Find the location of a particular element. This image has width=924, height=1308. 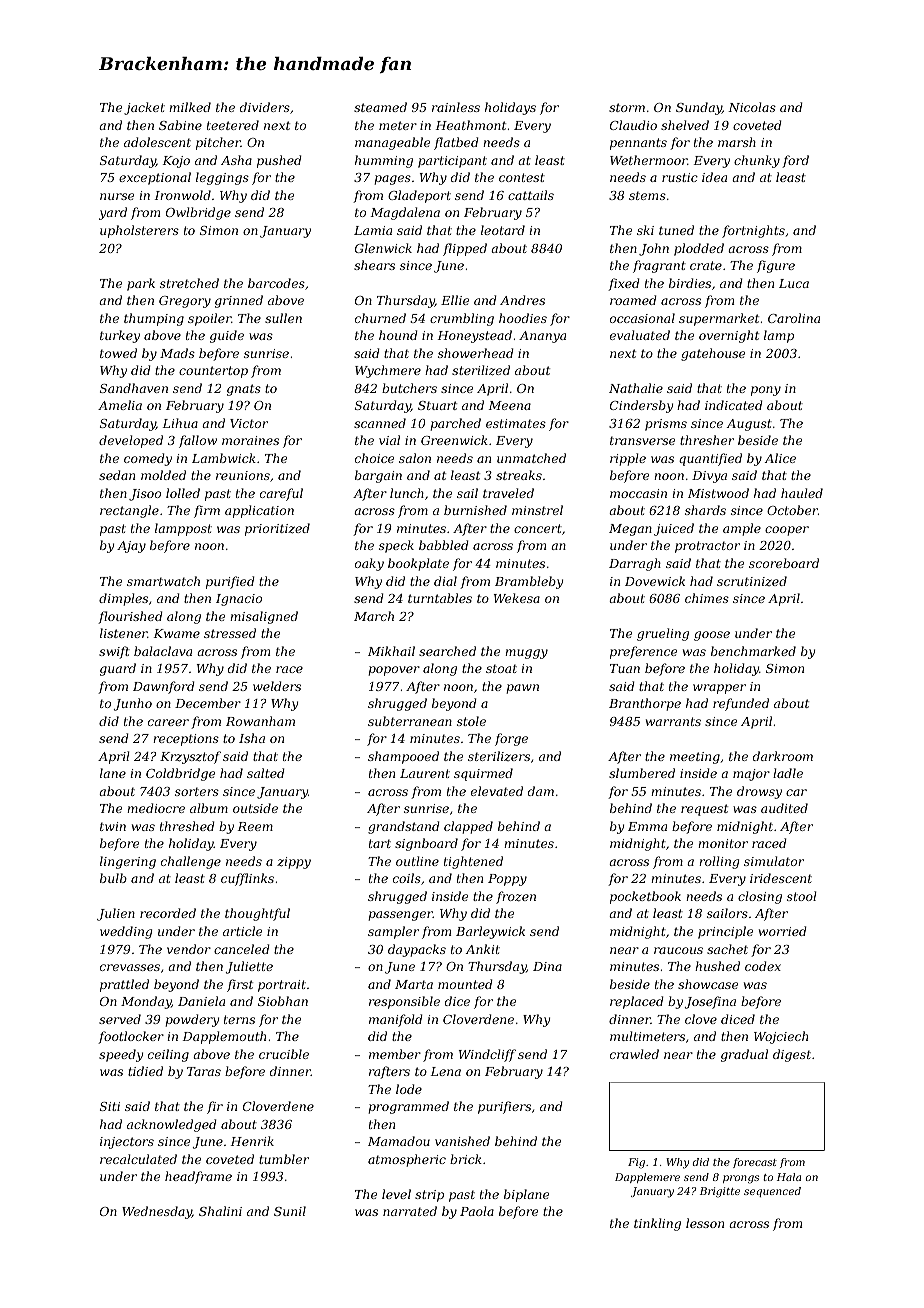

tumbler is located at coordinates (284, 1159).
